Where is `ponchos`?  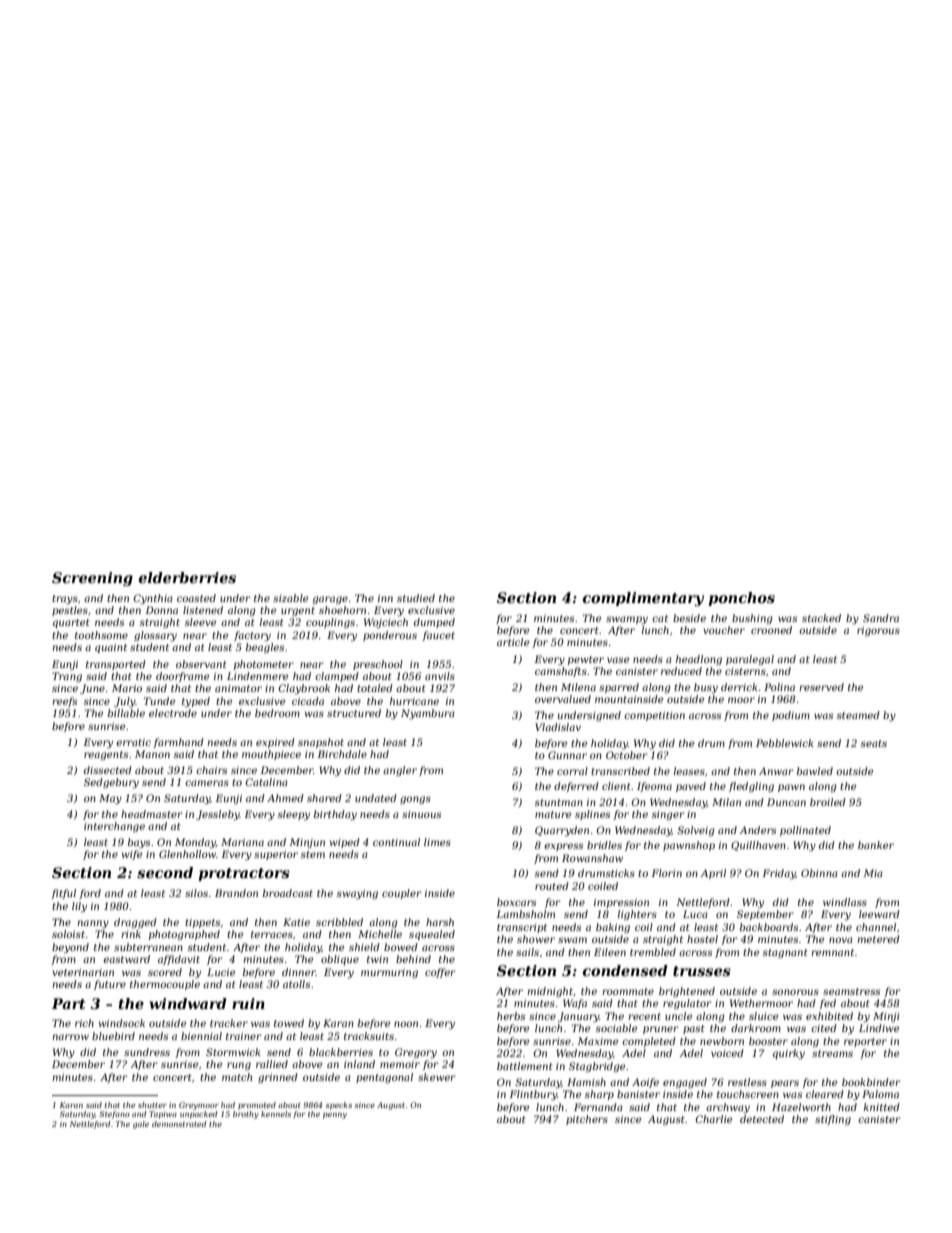 ponchos is located at coordinates (741, 599).
